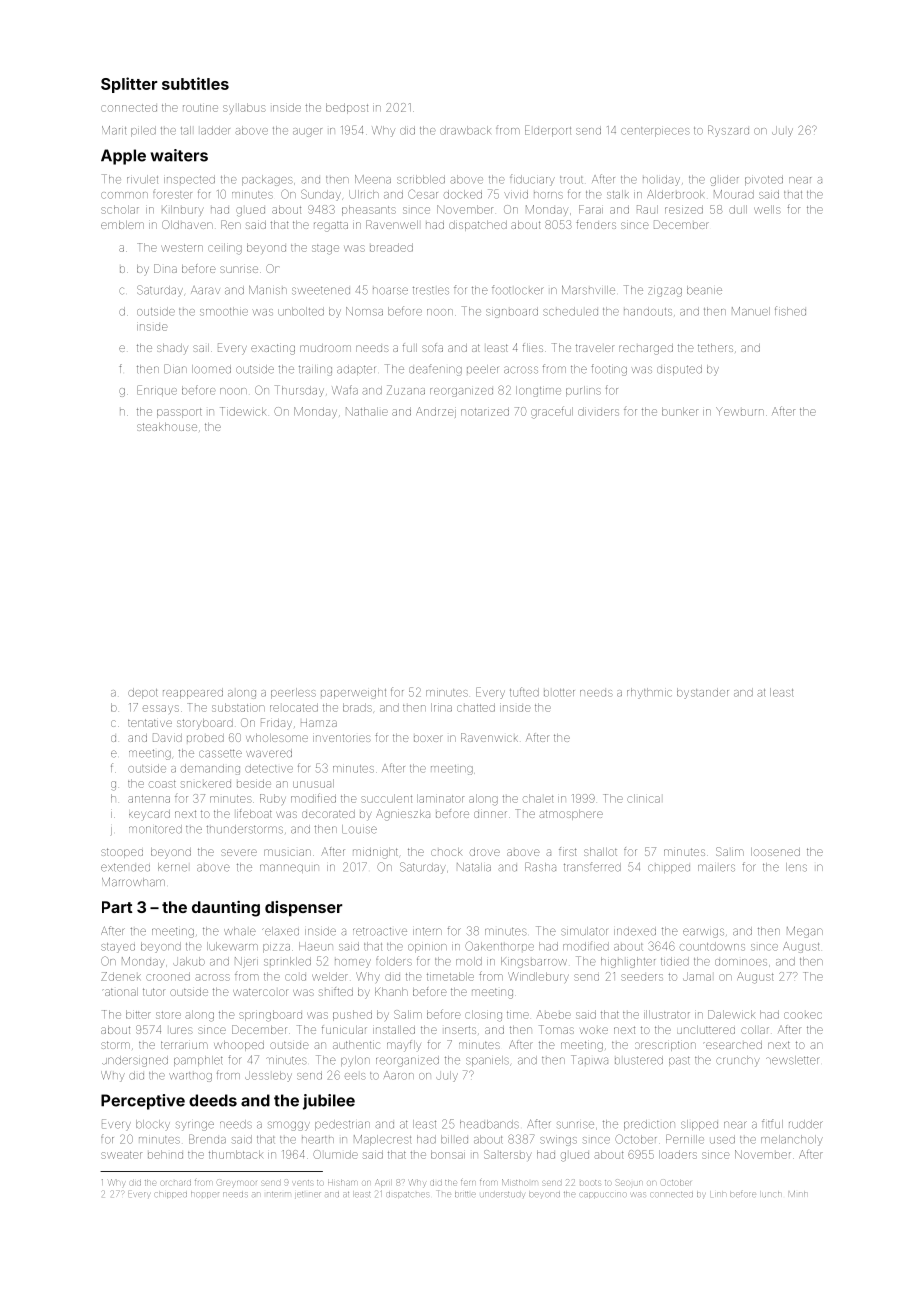 Image resolution: width=924 pixels, height=1314 pixels. What do you see at coordinates (703, 933) in the image?
I see `earwigs` at bounding box center [703, 933].
